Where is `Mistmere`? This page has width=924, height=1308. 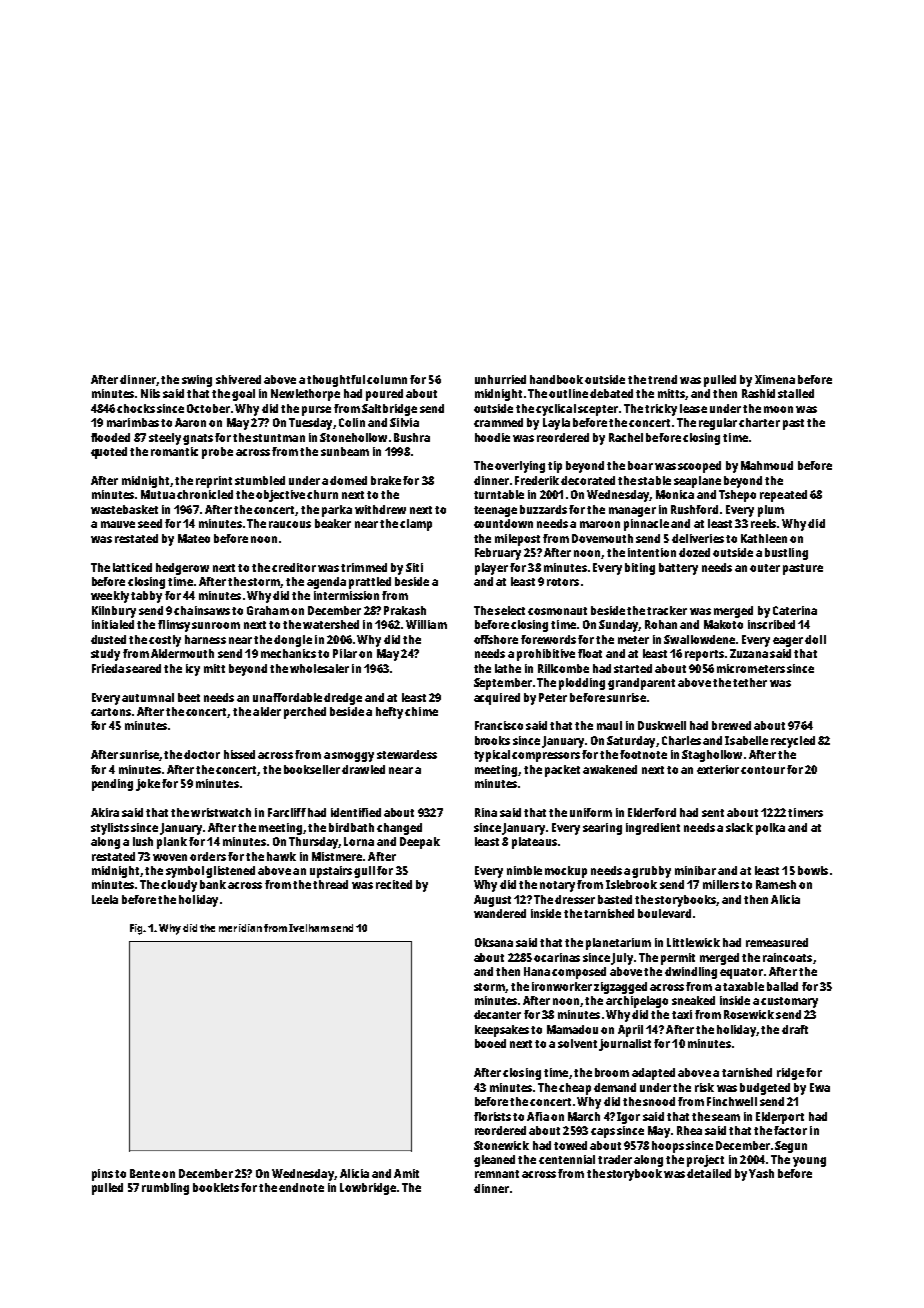
Mistmere is located at coordinates (337, 856).
